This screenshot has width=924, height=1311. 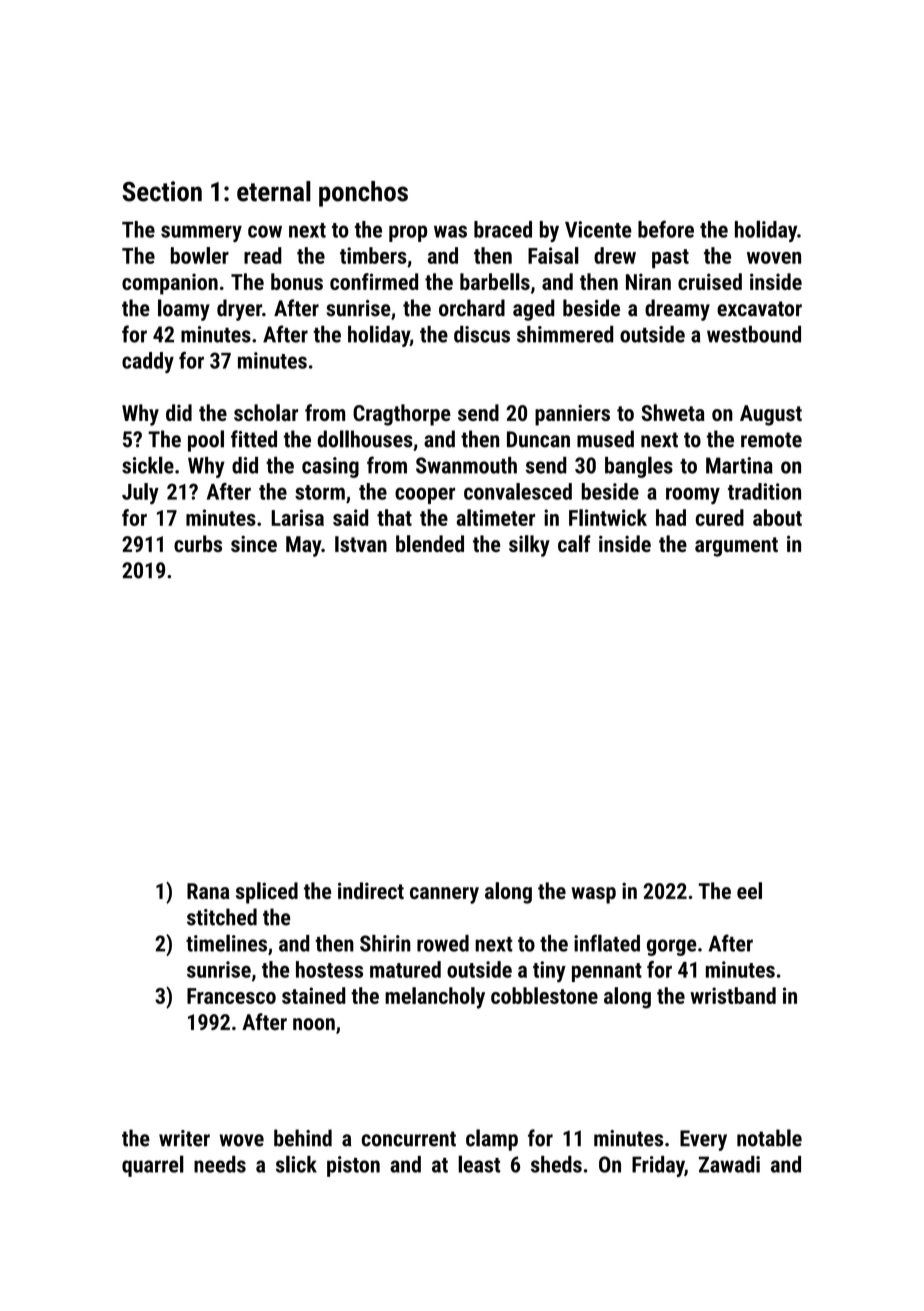 What do you see at coordinates (666, 229) in the screenshot?
I see `before` at bounding box center [666, 229].
